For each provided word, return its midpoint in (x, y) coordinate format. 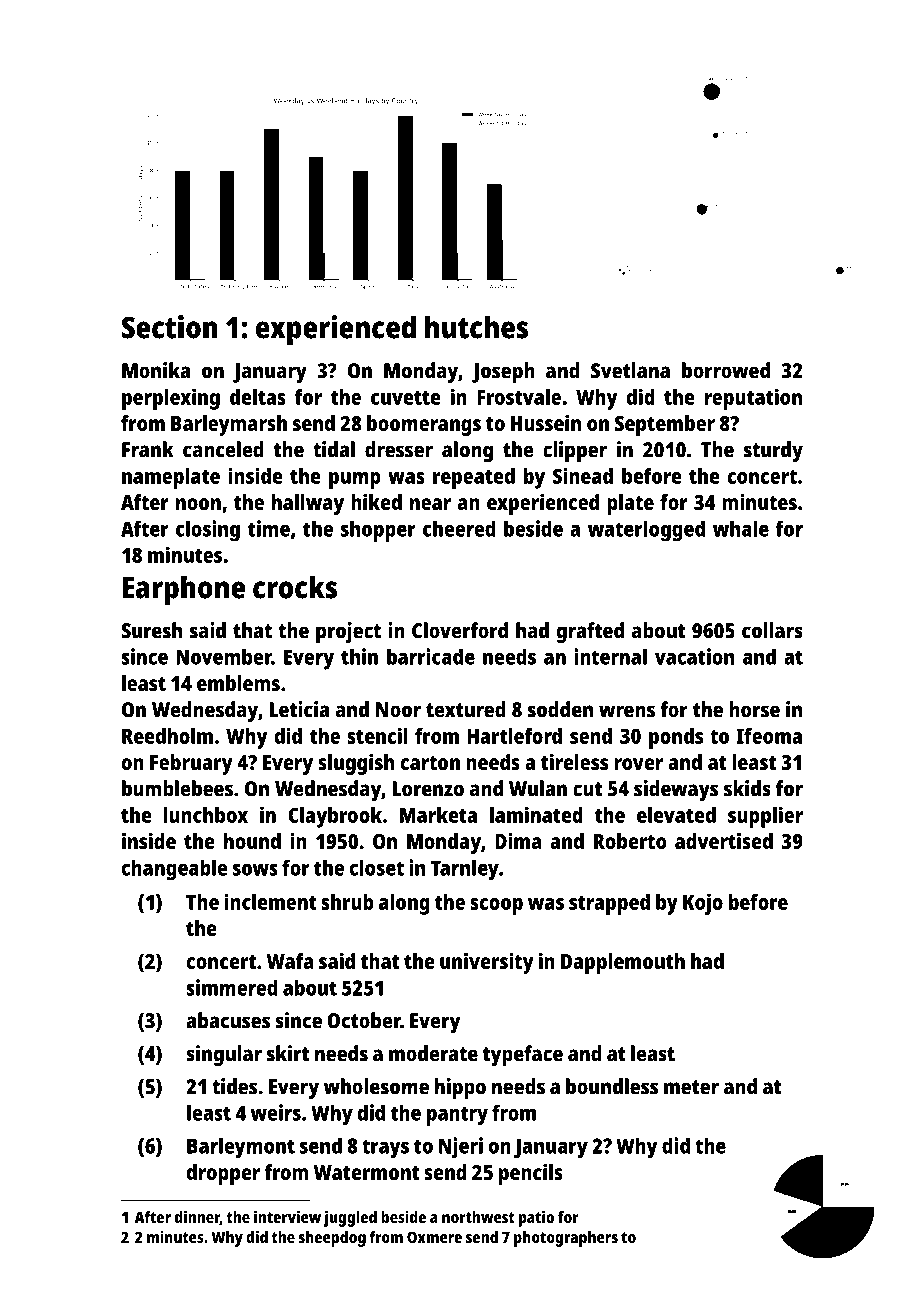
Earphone (184, 590)
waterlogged (646, 531)
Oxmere (434, 1237)
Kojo (703, 904)
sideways (676, 790)
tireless (574, 762)
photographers (566, 1239)
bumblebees (177, 788)
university (486, 963)
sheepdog (332, 1239)
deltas (258, 397)
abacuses (228, 1020)
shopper (378, 531)
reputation (753, 399)
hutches (476, 327)
